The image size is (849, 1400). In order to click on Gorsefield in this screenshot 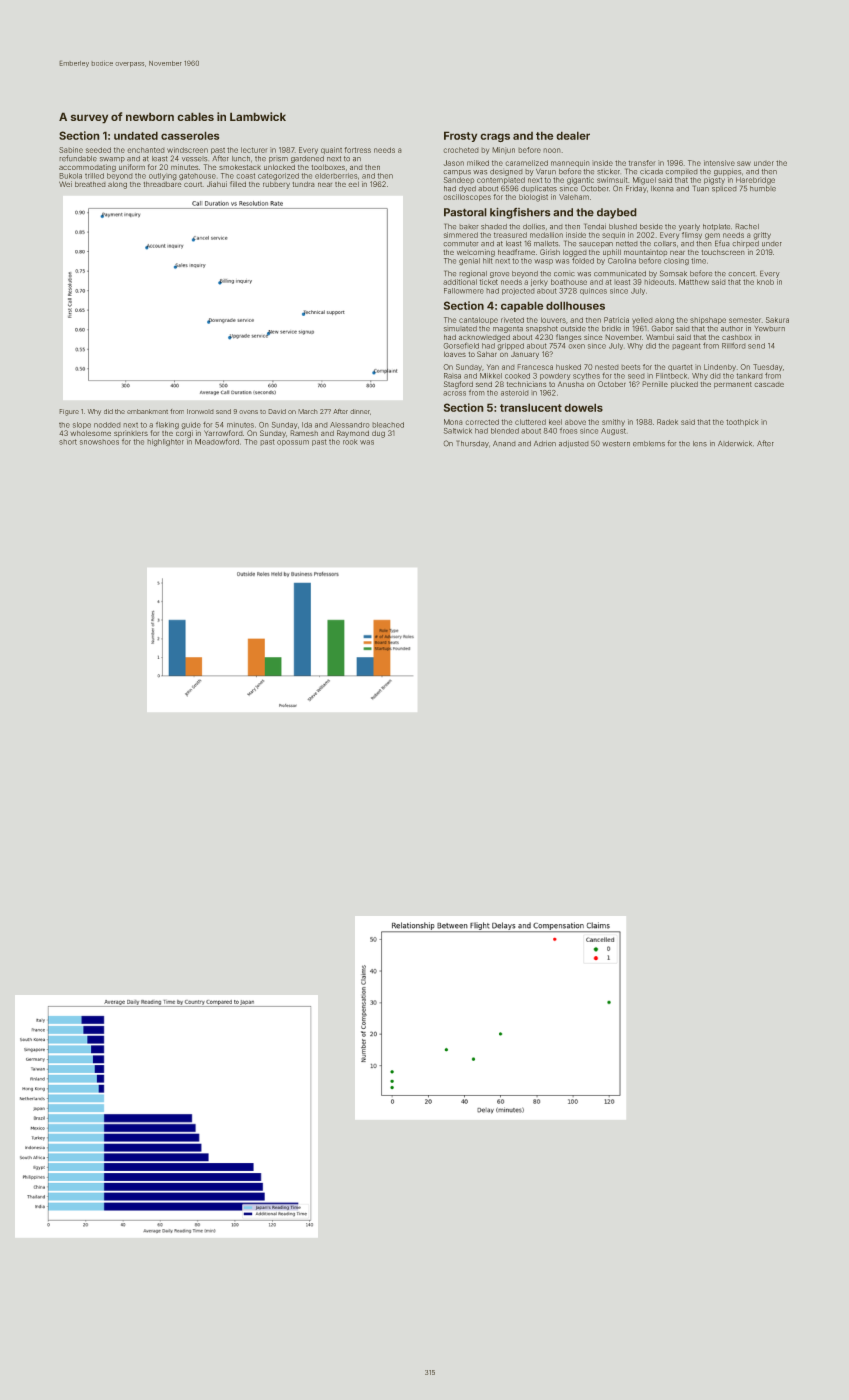, I will do `click(461, 346)`.
